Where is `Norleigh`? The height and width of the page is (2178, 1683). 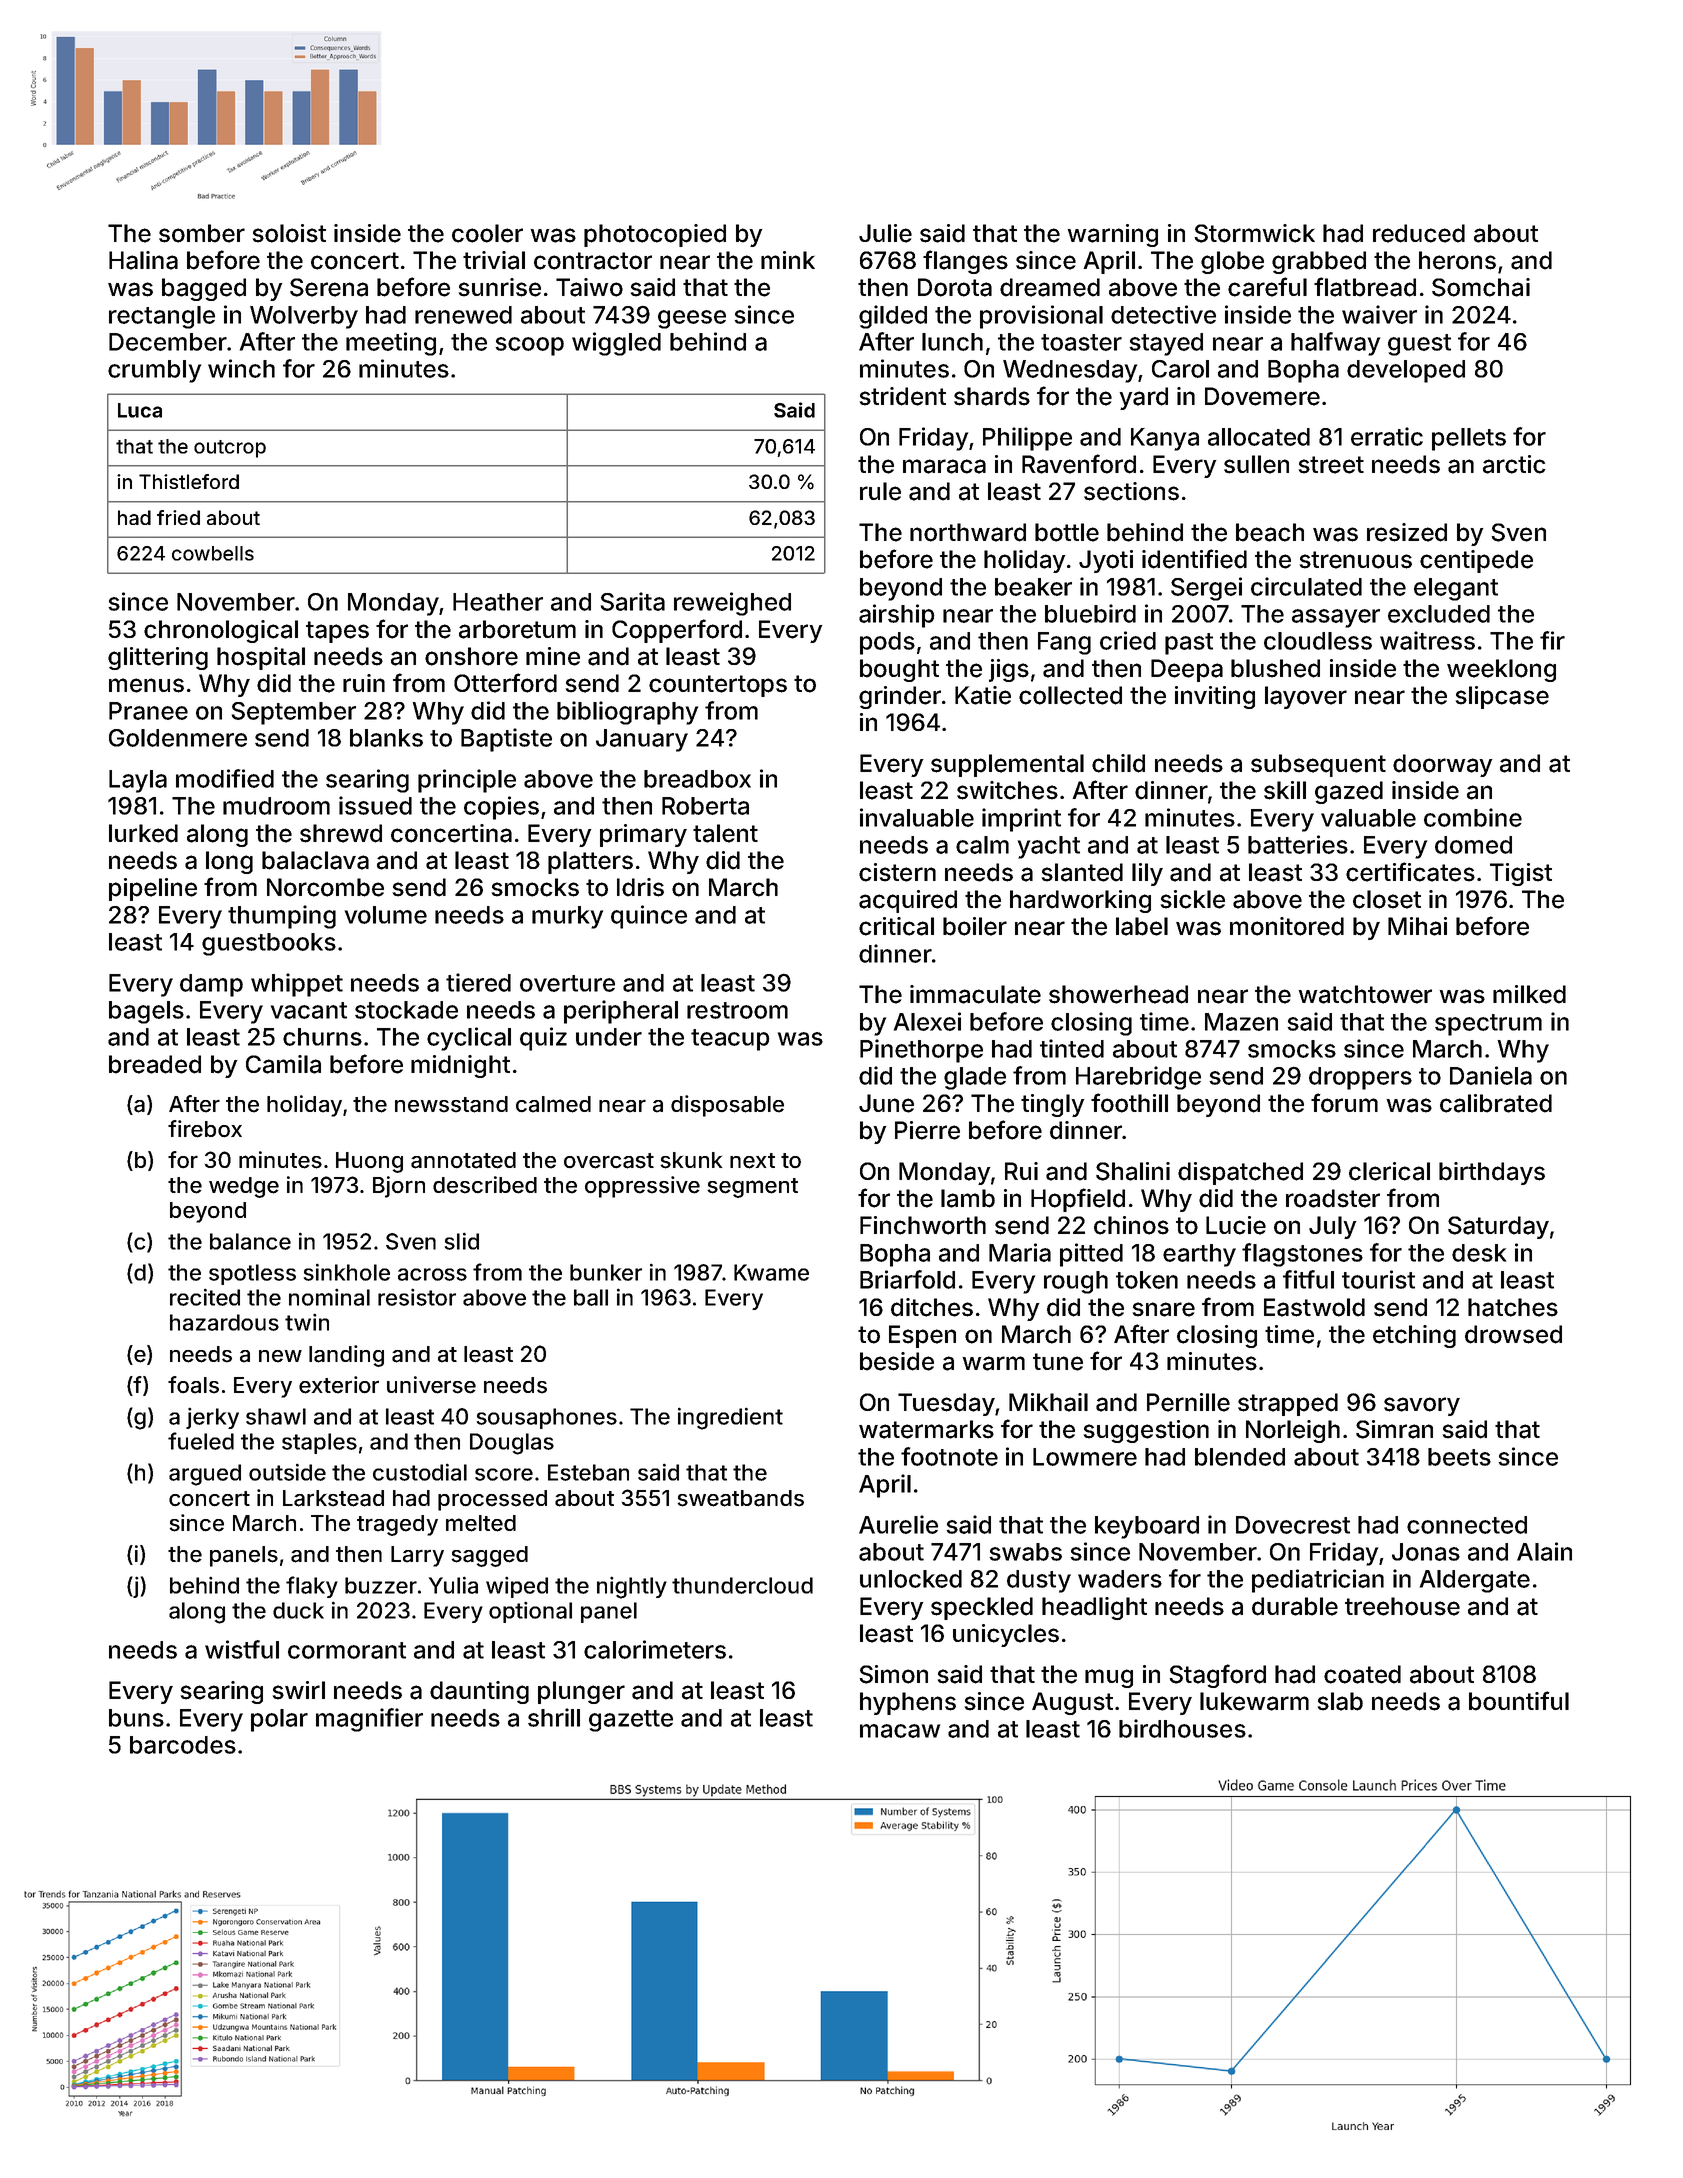
Norleigh is located at coordinates (1293, 1431).
